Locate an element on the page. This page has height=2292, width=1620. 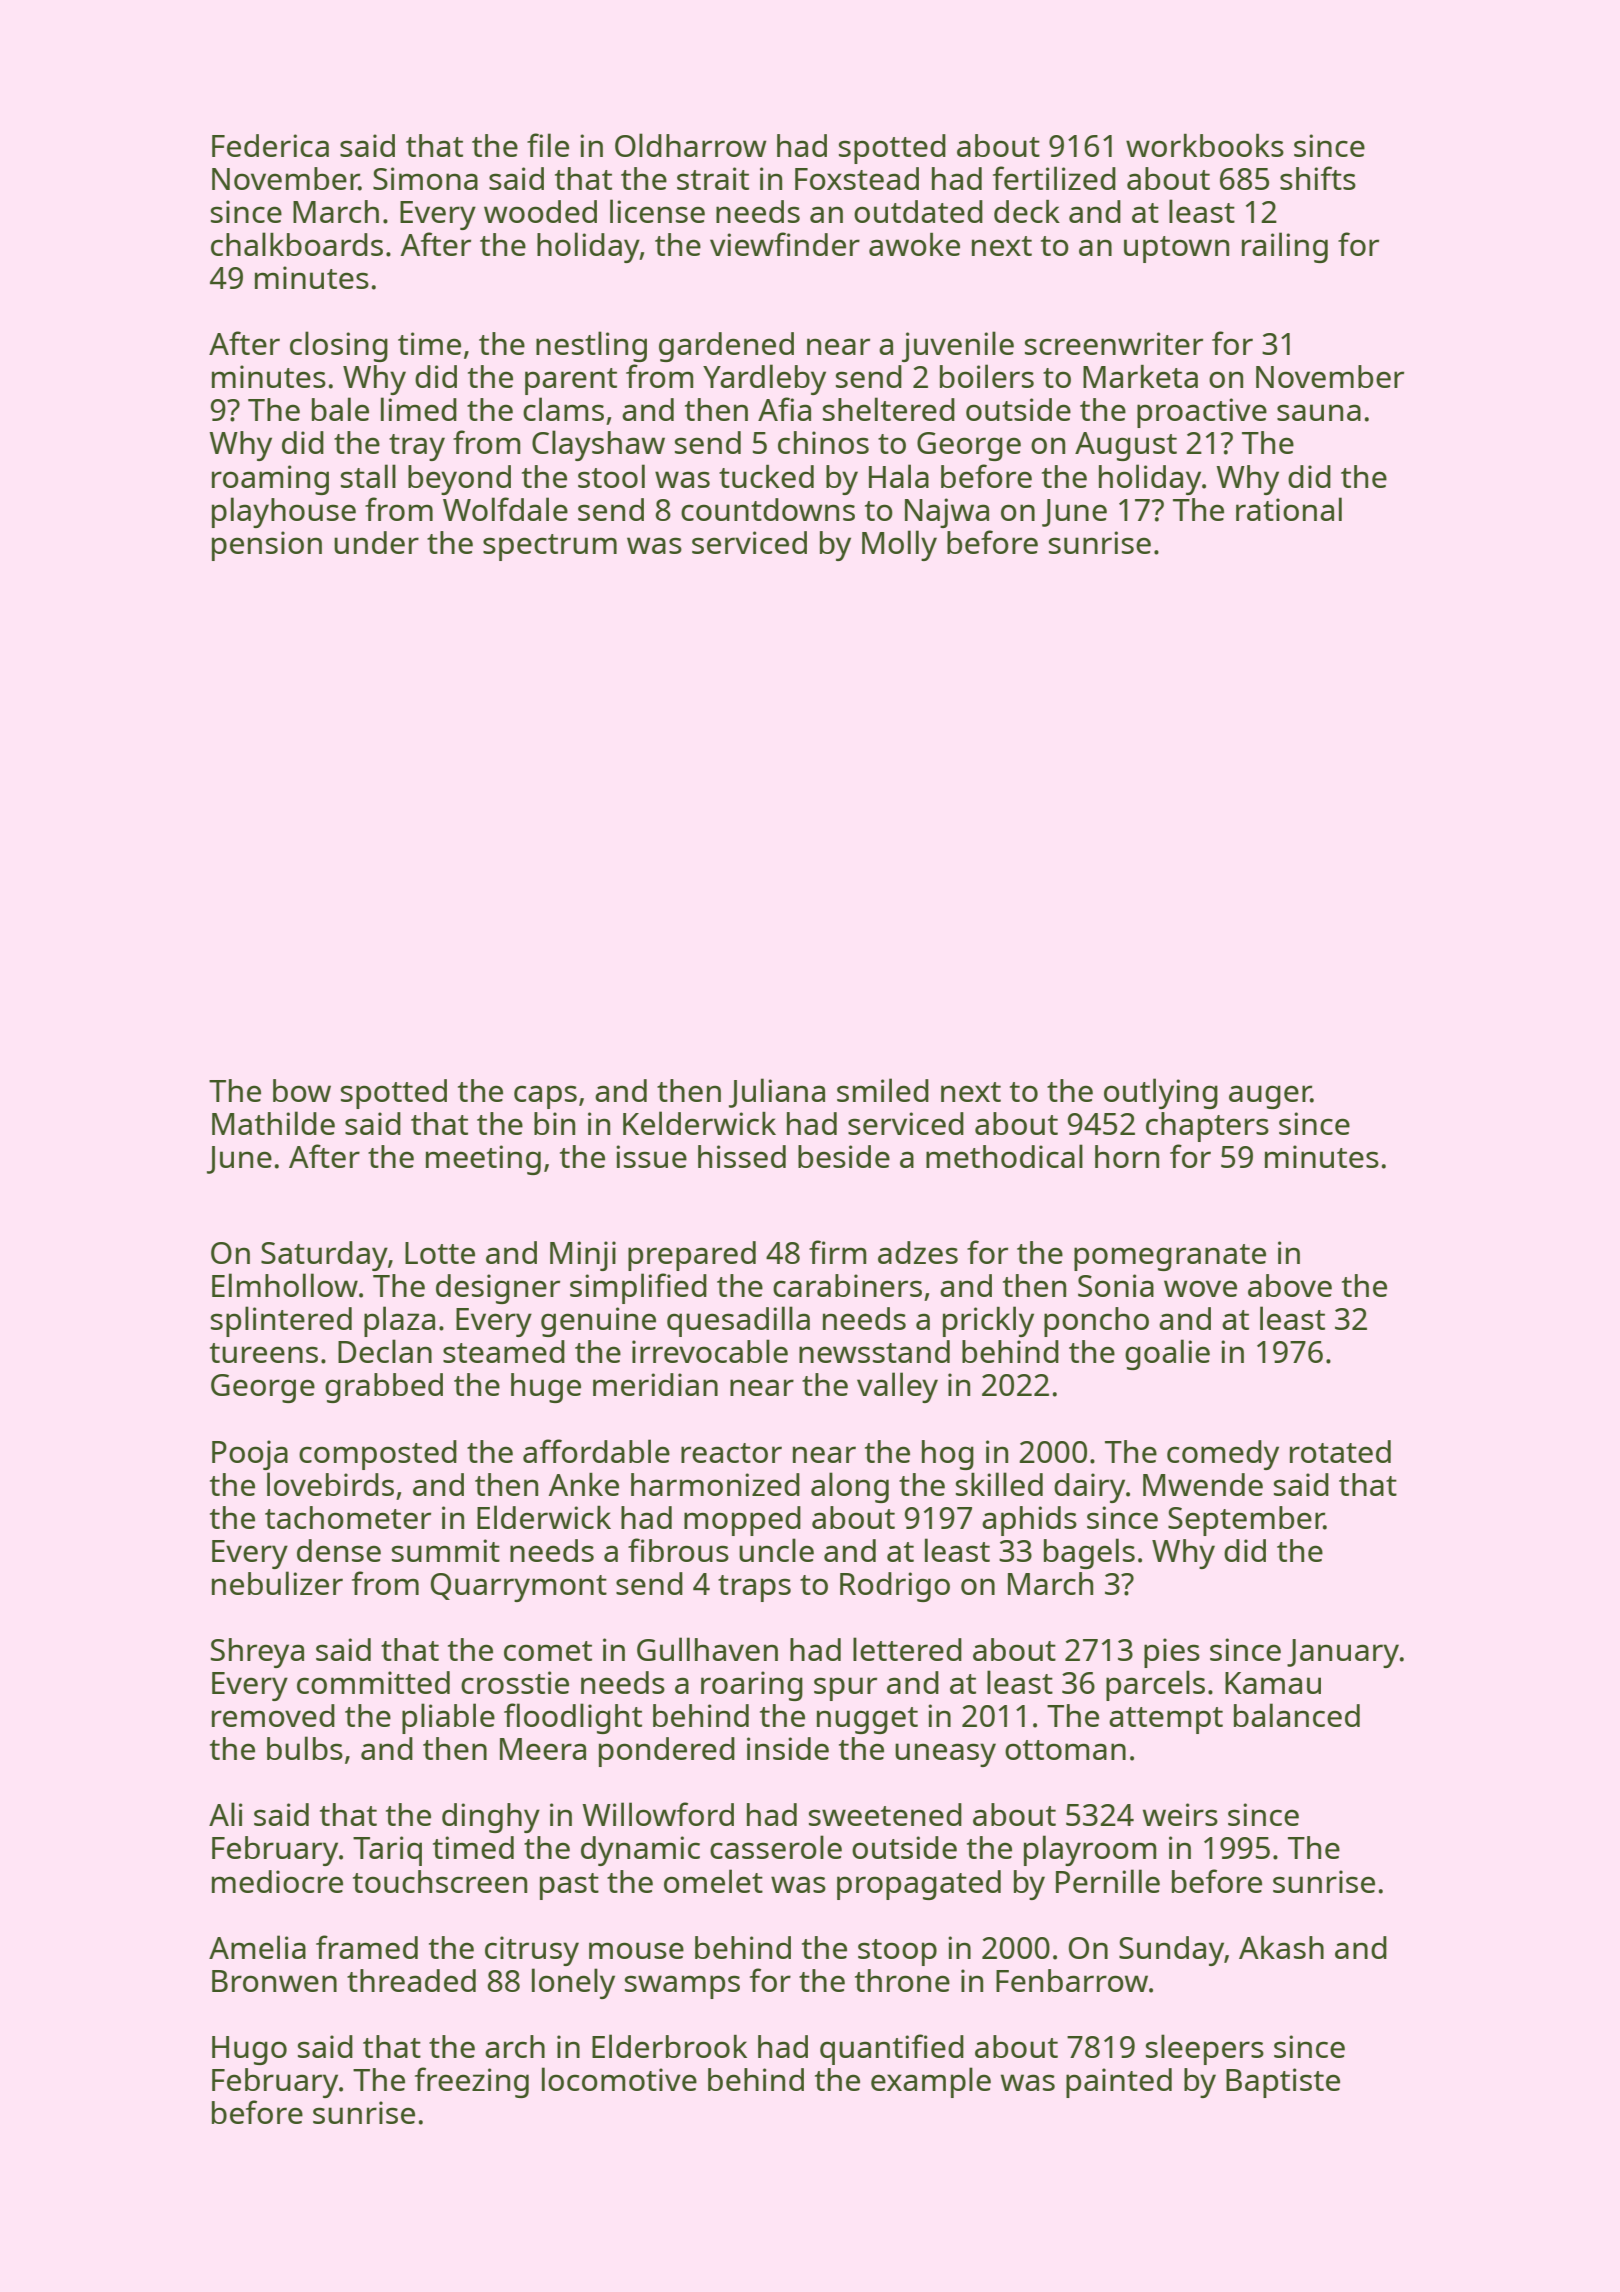
above is located at coordinates (1290, 1285).
